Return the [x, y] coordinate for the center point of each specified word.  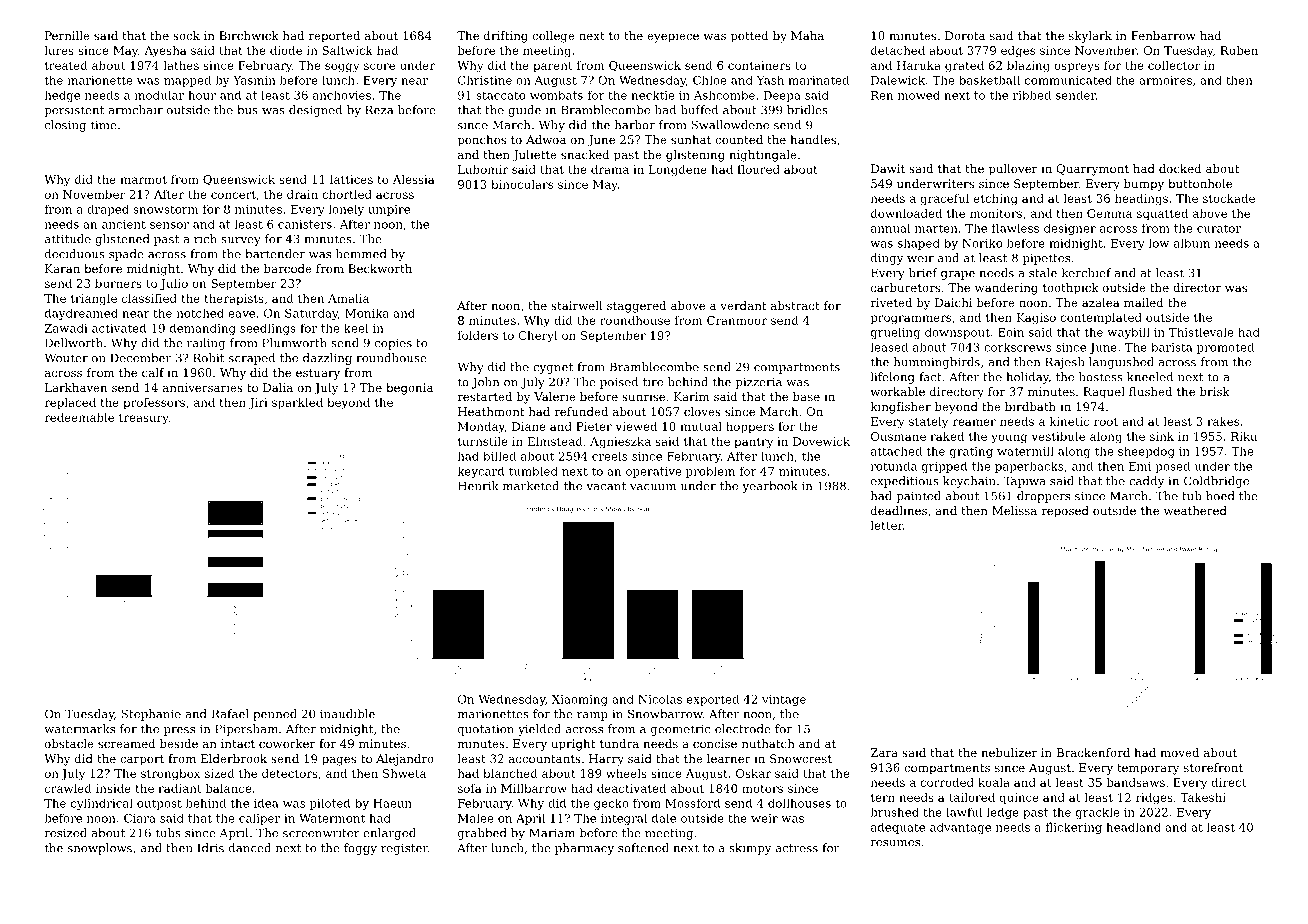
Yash [770, 80]
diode [286, 50]
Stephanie [151, 715]
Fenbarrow [1163, 35]
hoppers [750, 427]
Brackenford [1093, 752]
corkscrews [1017, 347]
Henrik [478, 486]
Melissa [1014, 510]
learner [729, 758]
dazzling [327, 359]
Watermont [332, 818]
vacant [606, 486]
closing [65, 126]
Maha [807, 35]
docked [1180, 168]
